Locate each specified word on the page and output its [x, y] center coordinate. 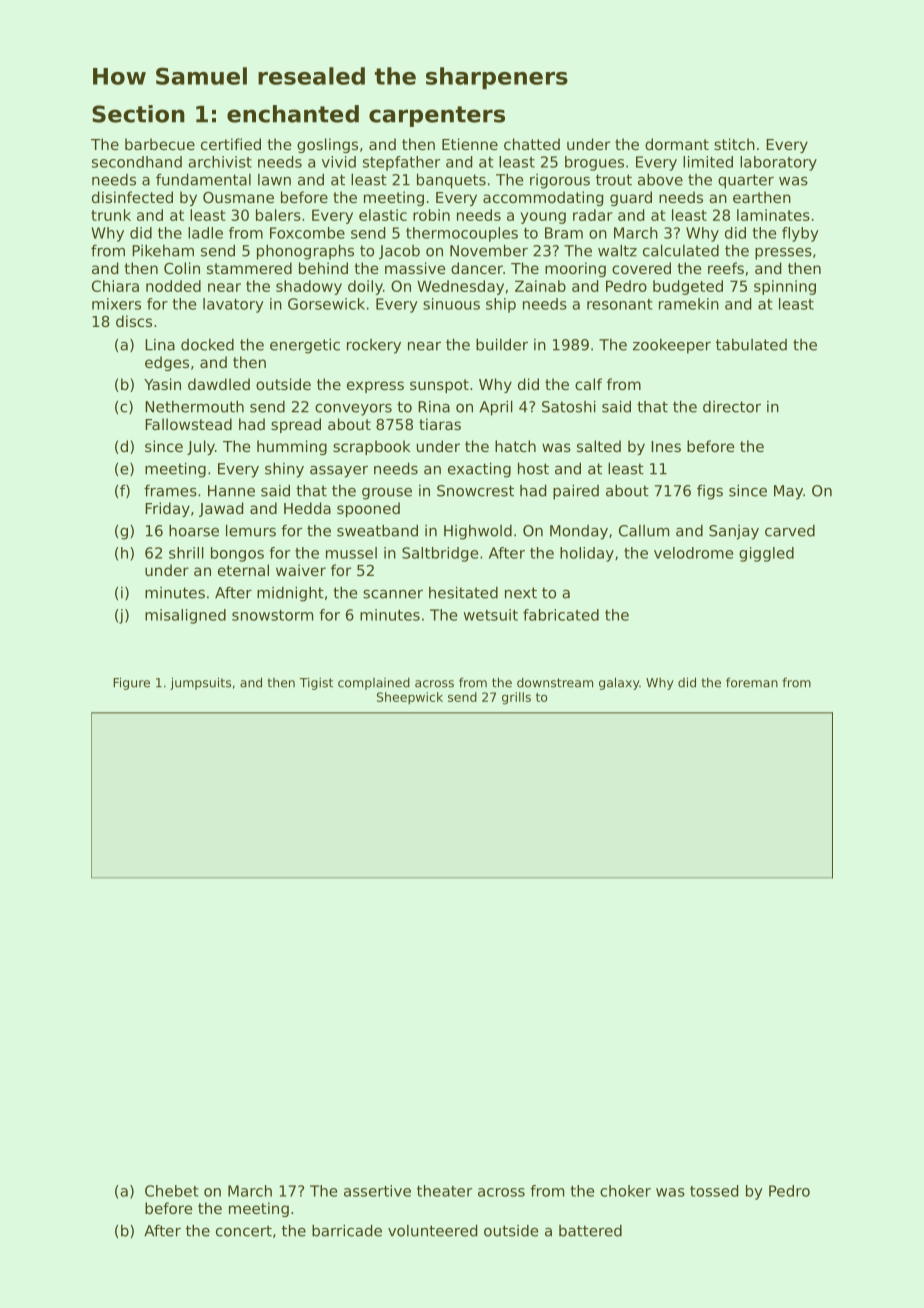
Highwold [478, 532]
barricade [347, 1230]
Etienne [470, 144]
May [788, 492]
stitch [734, 144]
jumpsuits [200, 683]
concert [244, 1231]
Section [138, 114]
